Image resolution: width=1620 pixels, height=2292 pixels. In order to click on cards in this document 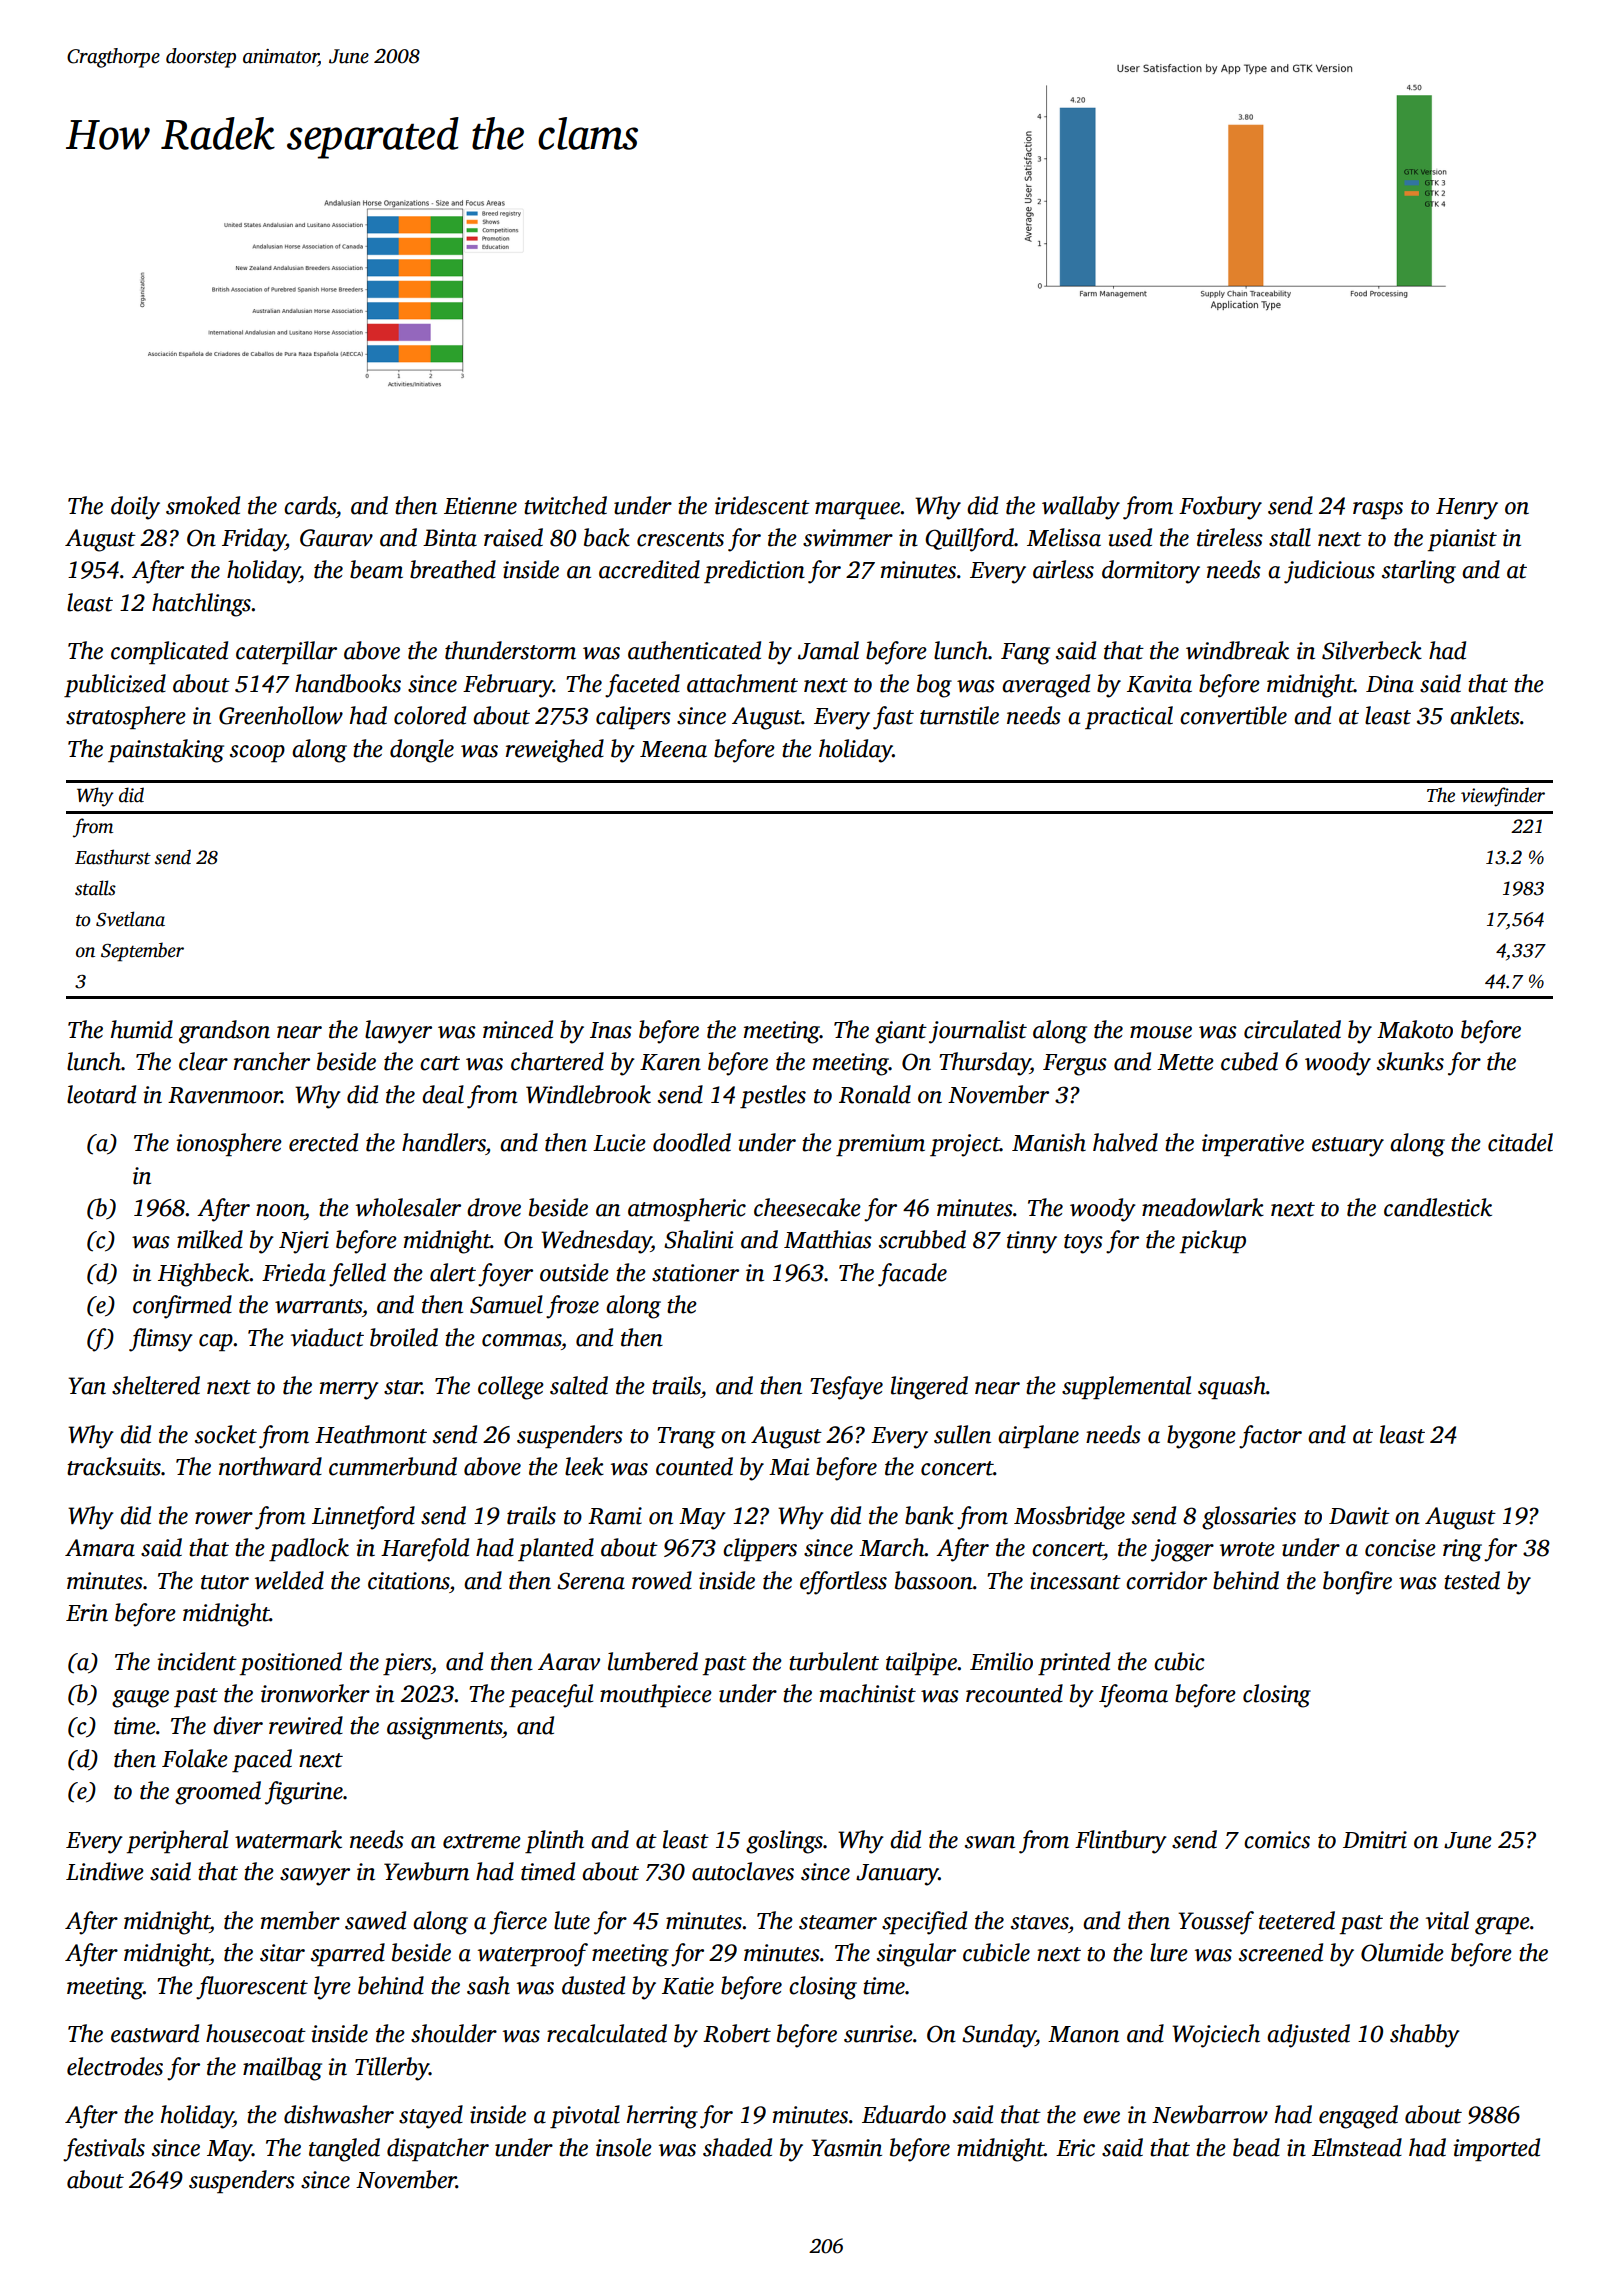, I will do `click(310, 505)`.
